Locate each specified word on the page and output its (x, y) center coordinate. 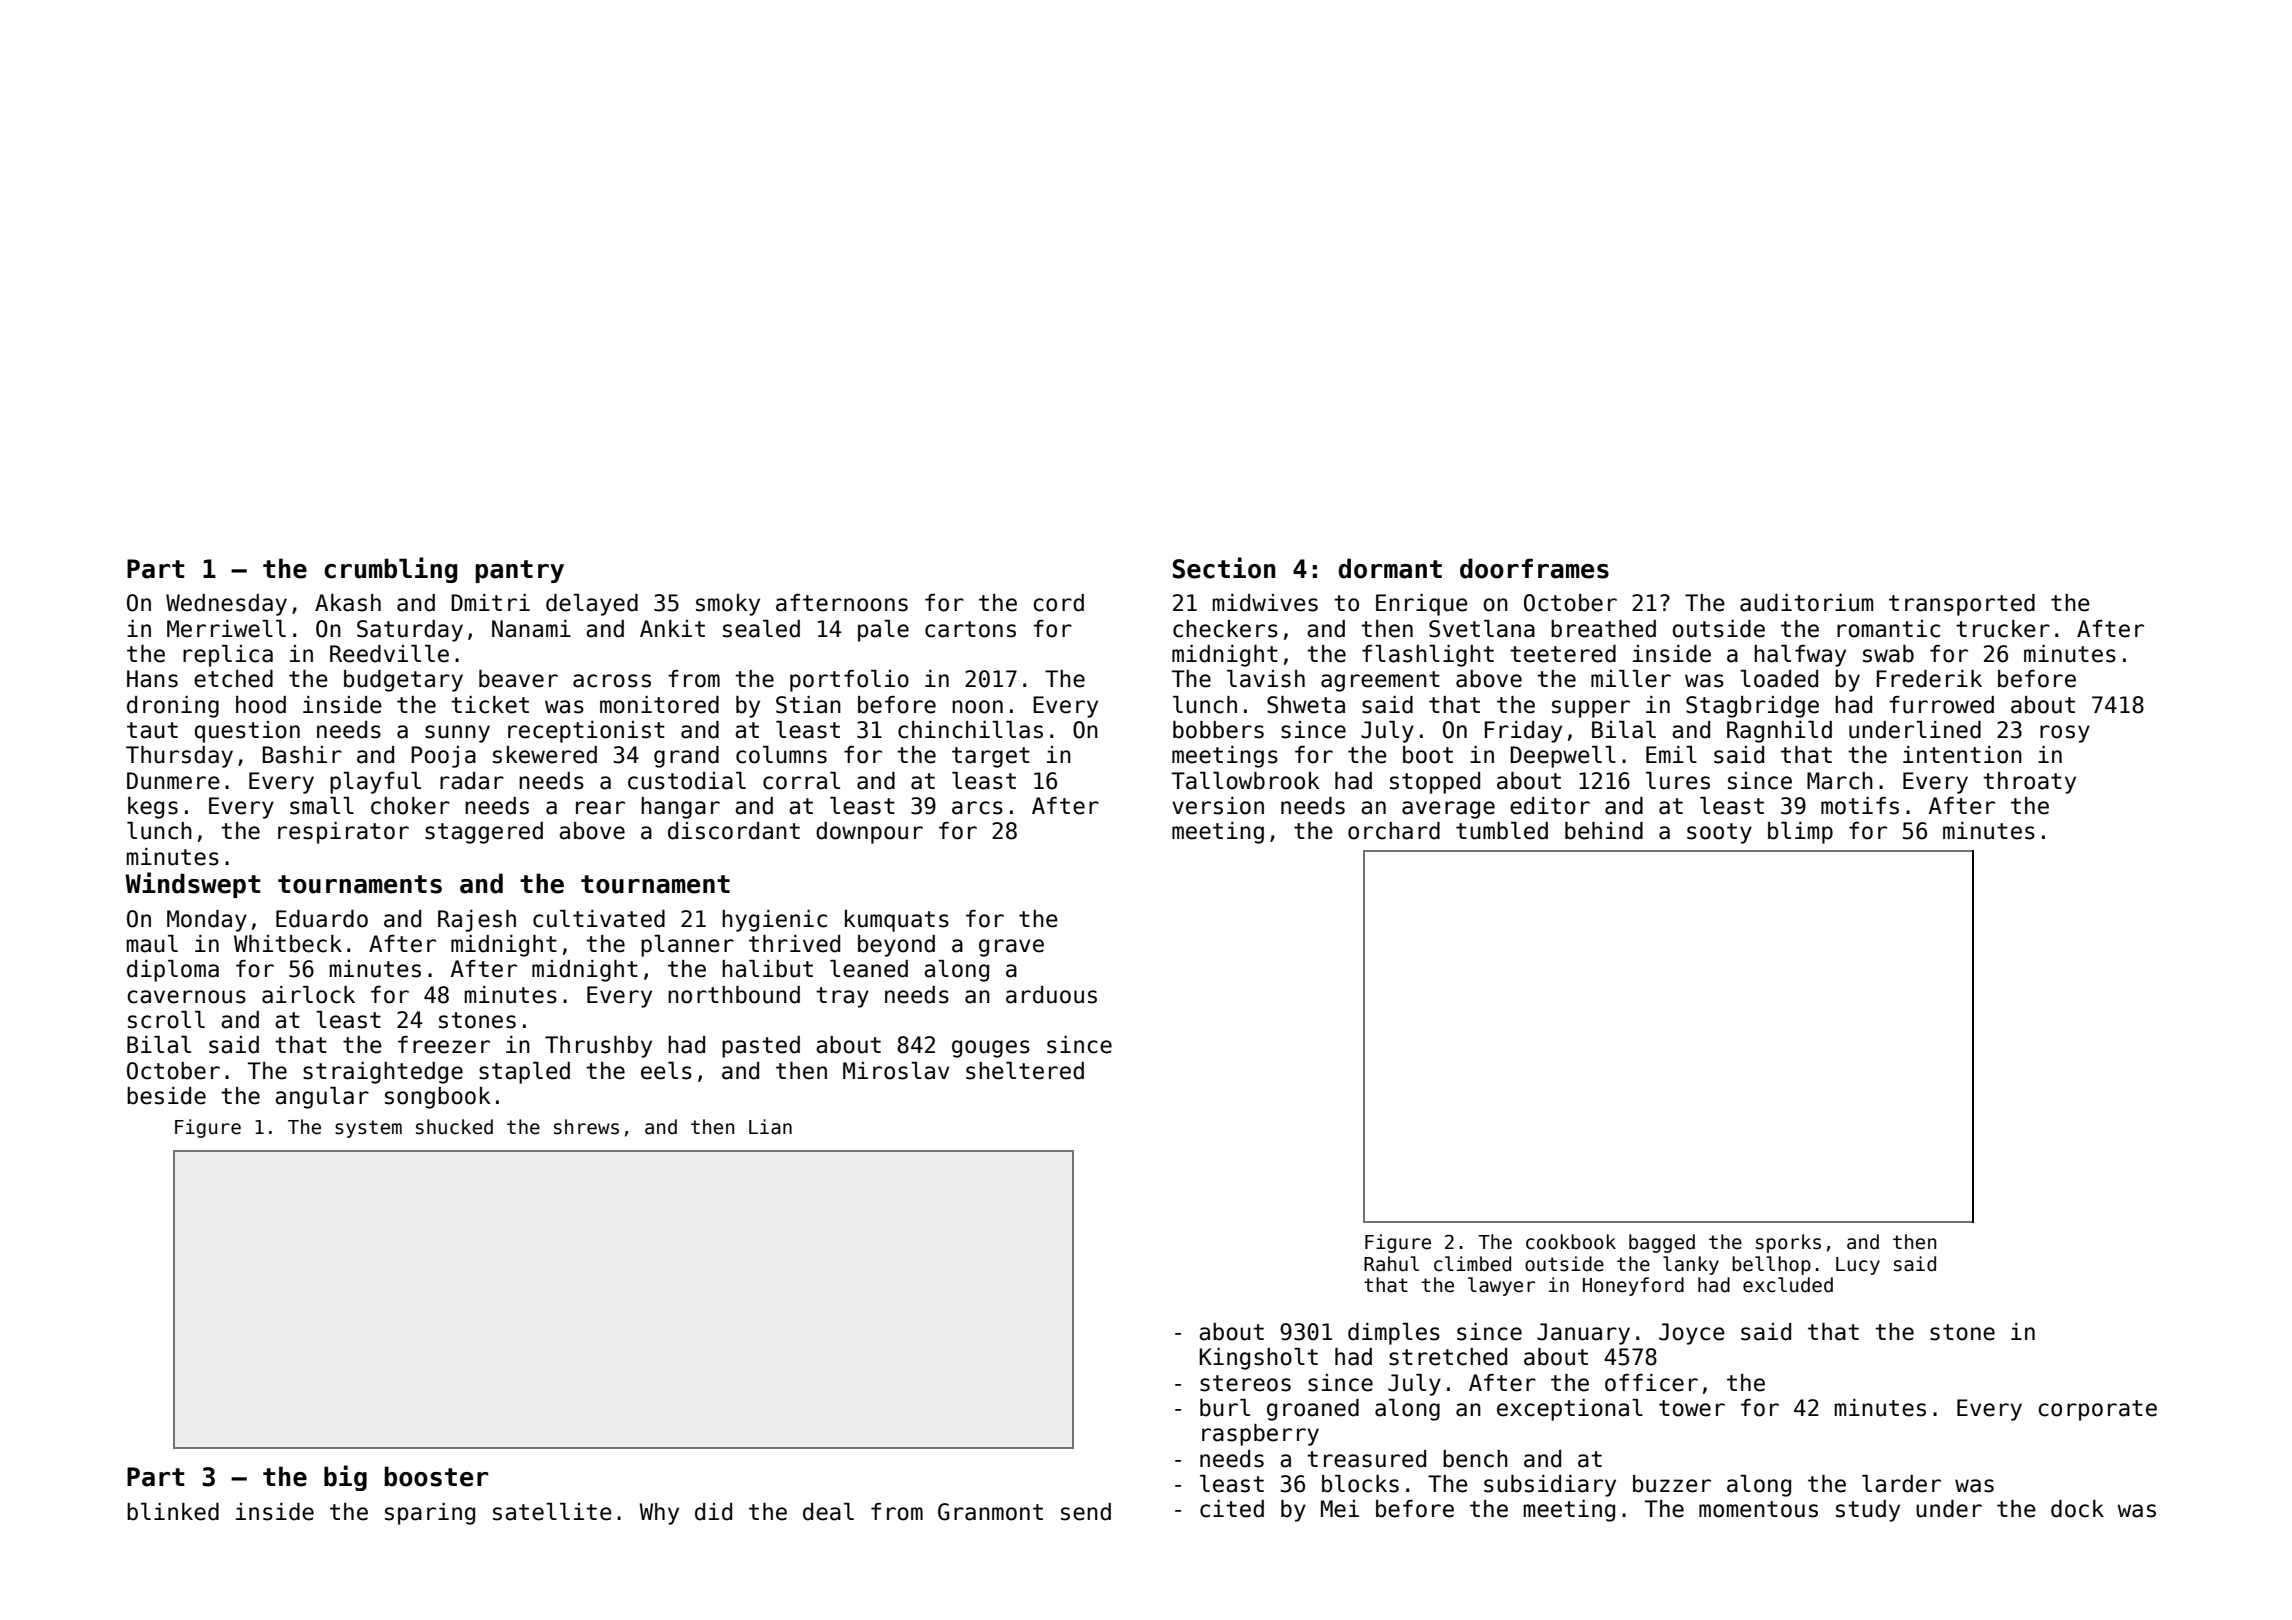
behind (1604, 831)
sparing (430, 1514)
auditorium (1806, 603)
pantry (519, 571)
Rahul (1391, 1264)
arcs (977, 808)
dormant (1390, 568)
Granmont (990, 1512)
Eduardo (322, 919)
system (368, 1129)
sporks (1788, 1243)
